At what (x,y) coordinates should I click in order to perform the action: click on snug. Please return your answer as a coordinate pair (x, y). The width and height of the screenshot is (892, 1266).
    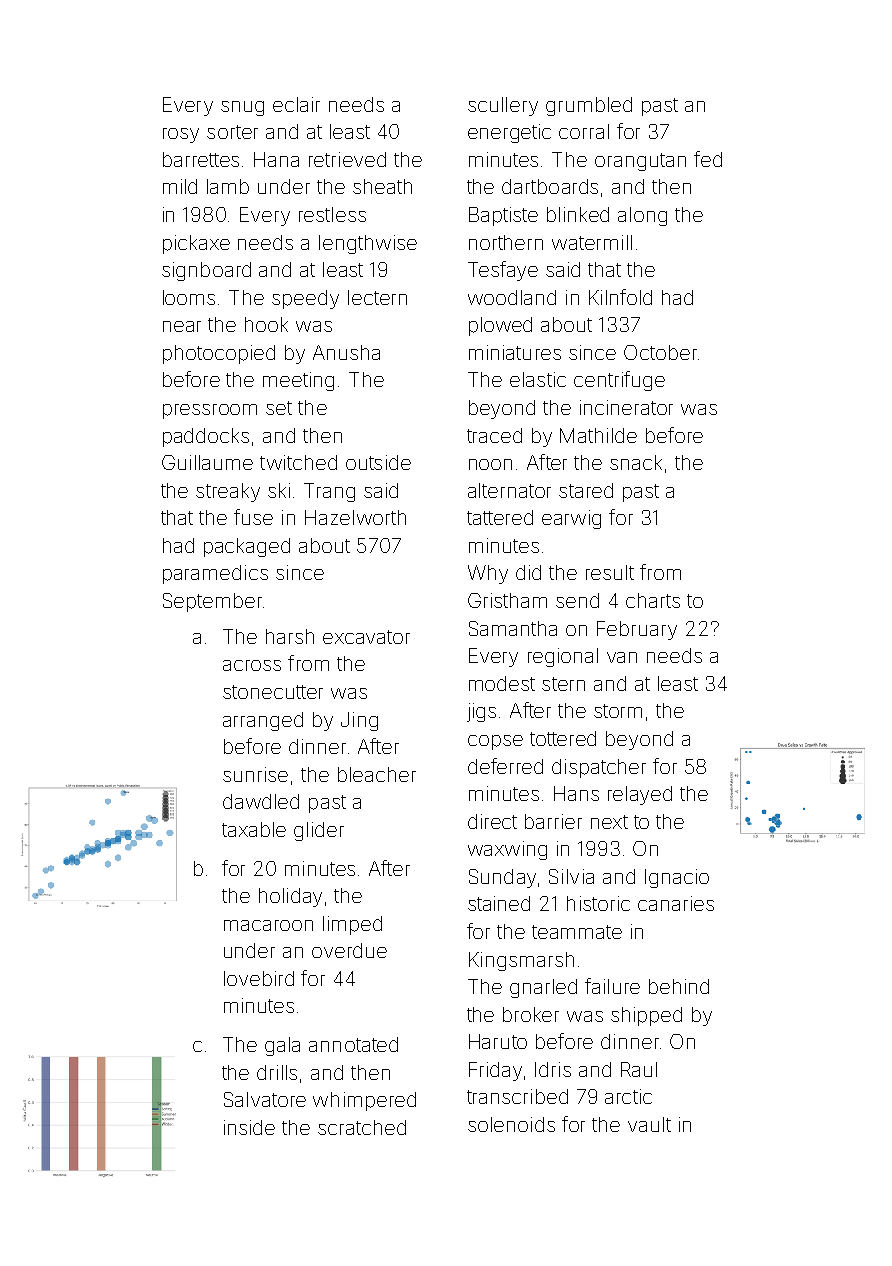
    Looking at the image, I should click on (242, 108).
